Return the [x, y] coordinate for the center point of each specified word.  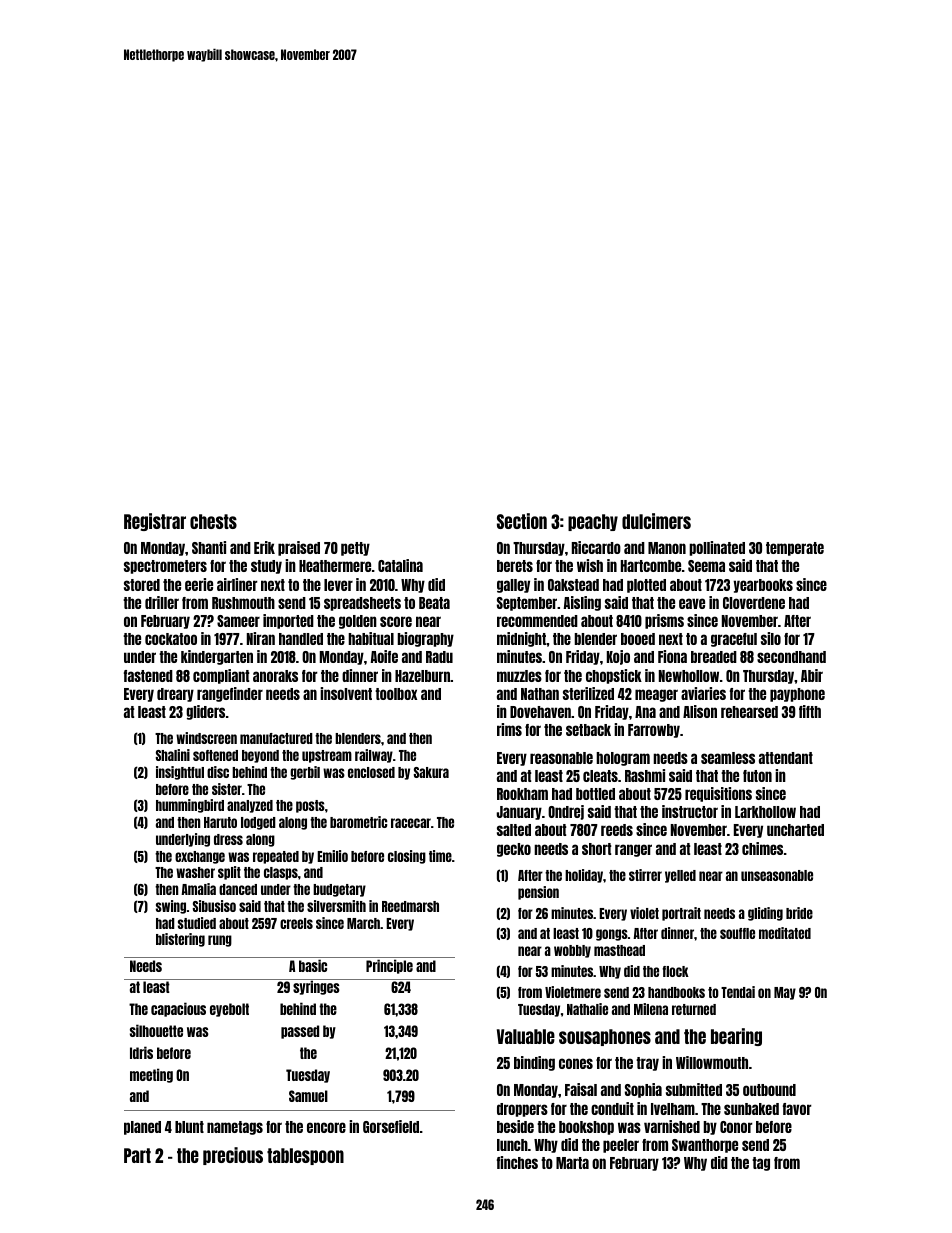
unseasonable [777, 875]
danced [238, 889]
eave [692, 603]
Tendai [738, 992]
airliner [237, 584]
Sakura [431, 772]
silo [771, 638]
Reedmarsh [410, 906]
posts [310, 806]
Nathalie [587, 1009]
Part [137, 1155]
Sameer [238, 621]
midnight [521, 639]
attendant [786, 758]
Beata [434, 603]
